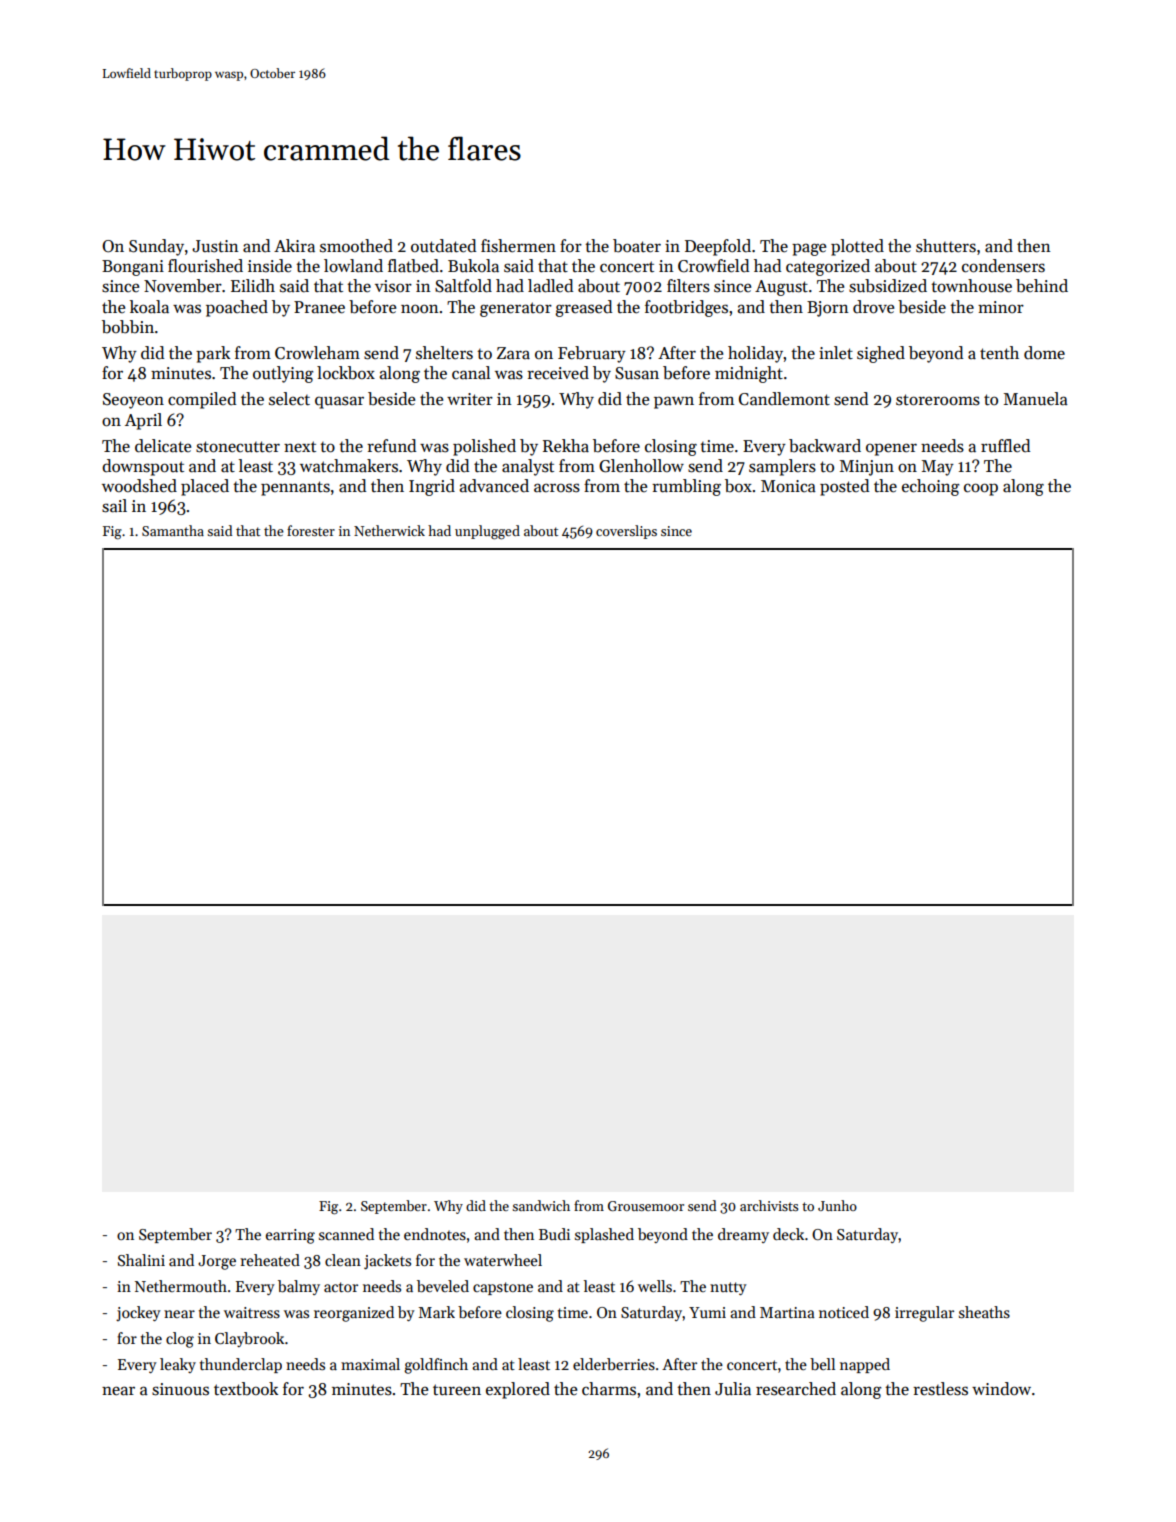 The height and width of the screenshot is (1522, 1176). Describe the element at coordinates (389, 530) in the screenshot. I see `Netherwick` at that location.
